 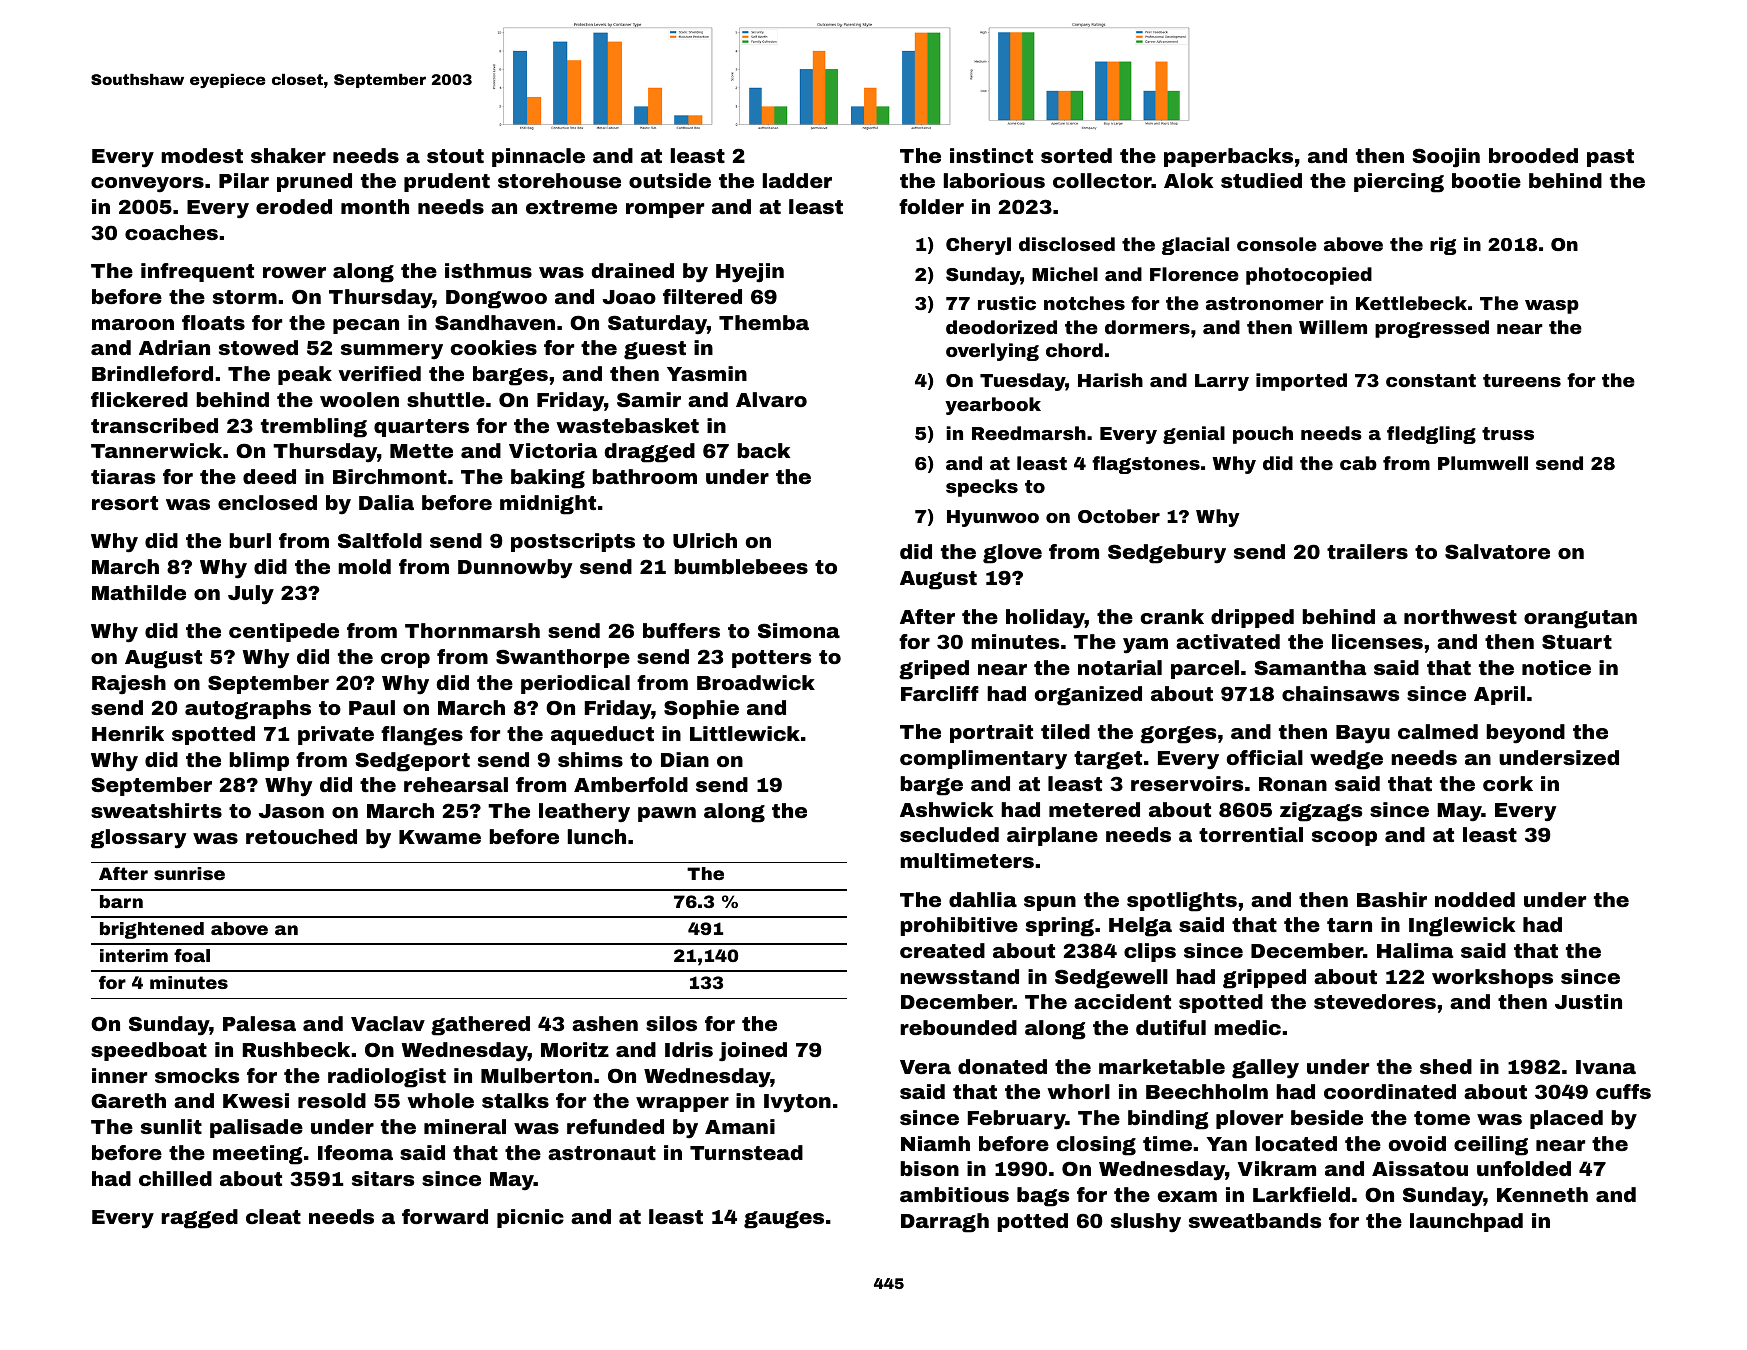 What do you see at coordinates (1475, 899) in the image?
I see `nodded` at bounding box center [1475, 899].
